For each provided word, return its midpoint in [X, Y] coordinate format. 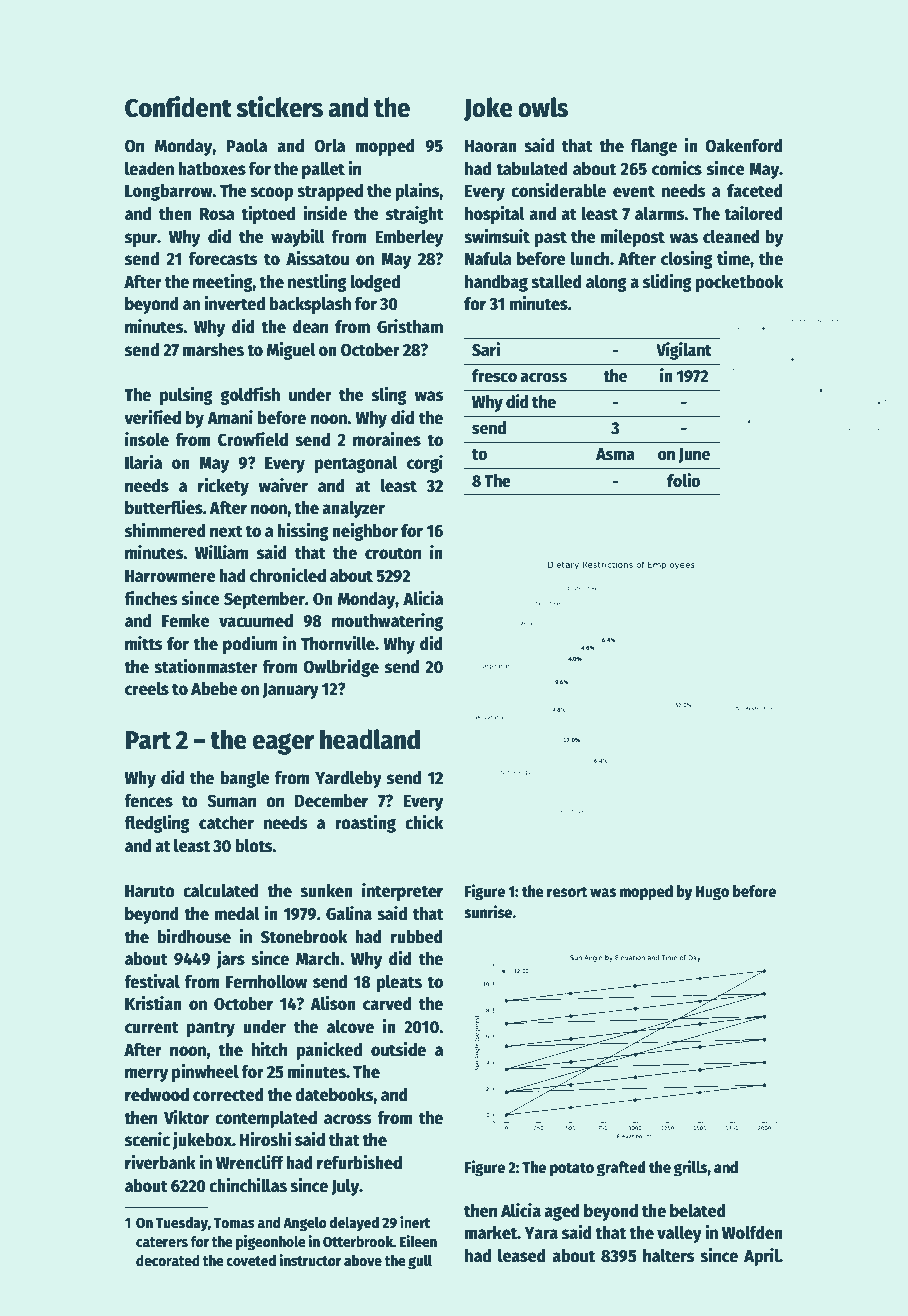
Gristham [410, 326]
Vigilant [684, 351]
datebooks [334, 1095]
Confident [178, 107]
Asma [615, 454]
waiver [283, 485]
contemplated [266, 1119]
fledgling [157, 824]
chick [424, 822]
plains [417, 192]
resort [567, 891]
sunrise [488, 912]
